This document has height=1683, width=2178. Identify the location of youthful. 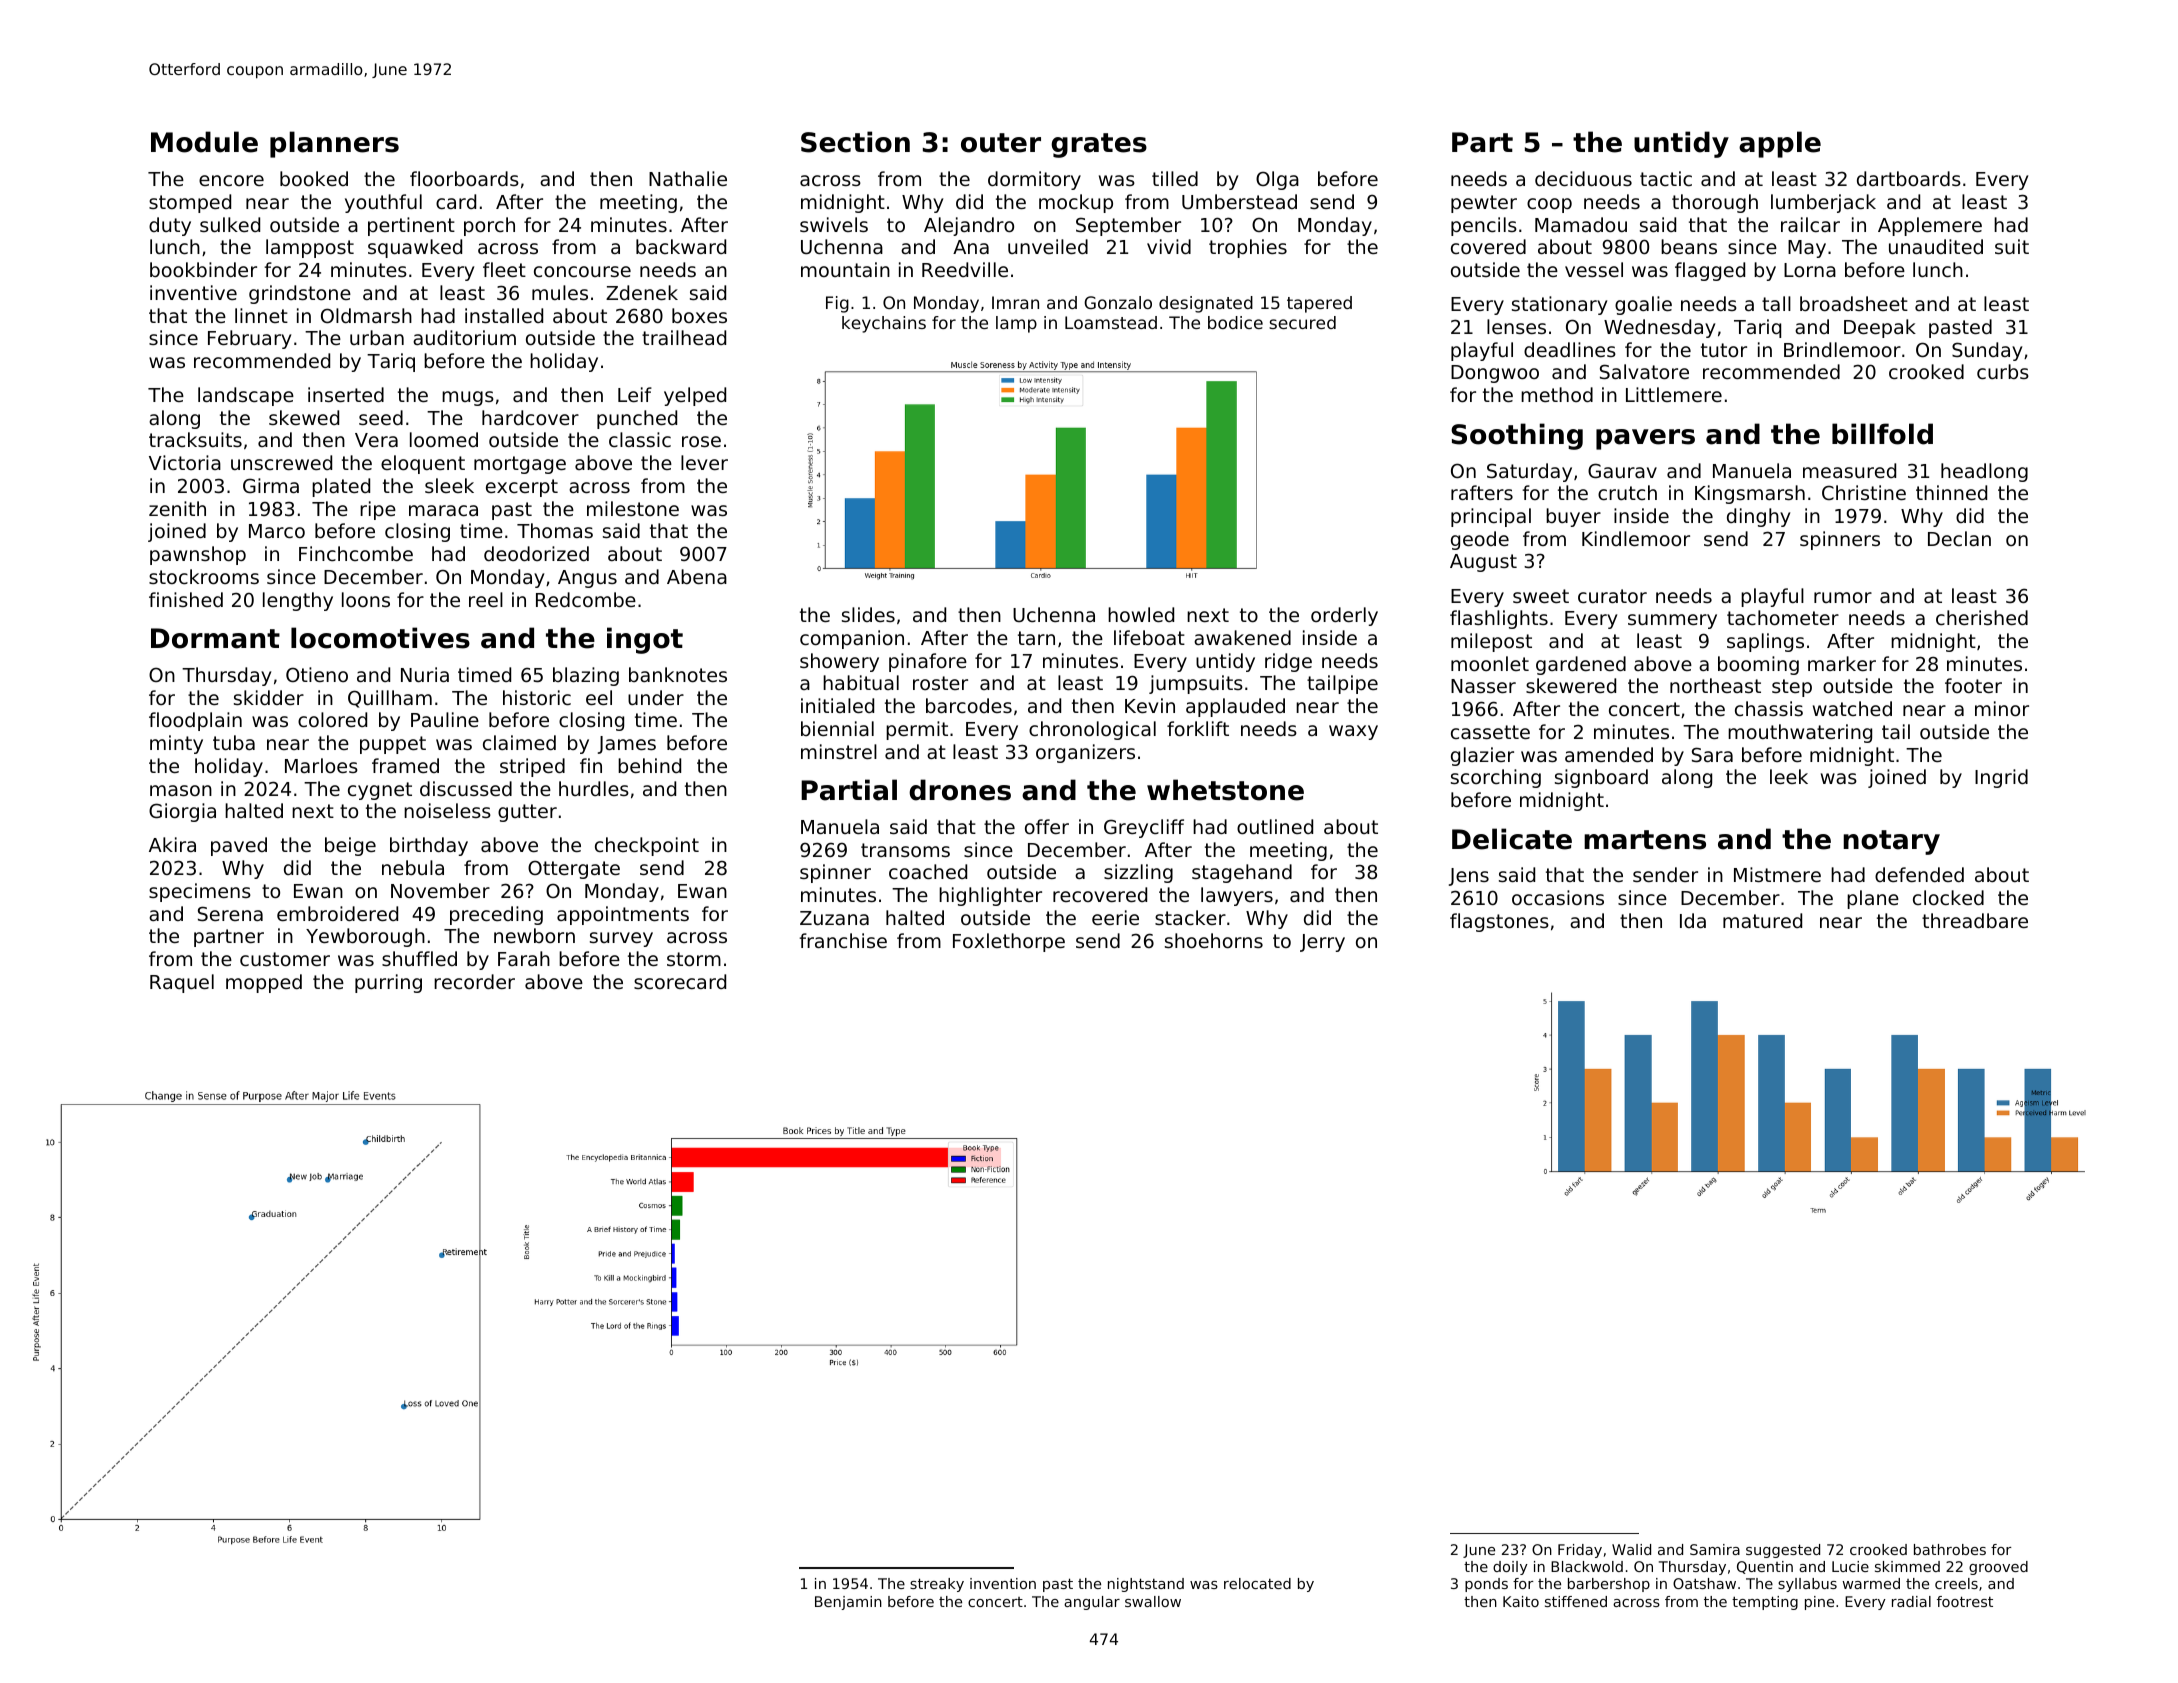
(383, 203).
